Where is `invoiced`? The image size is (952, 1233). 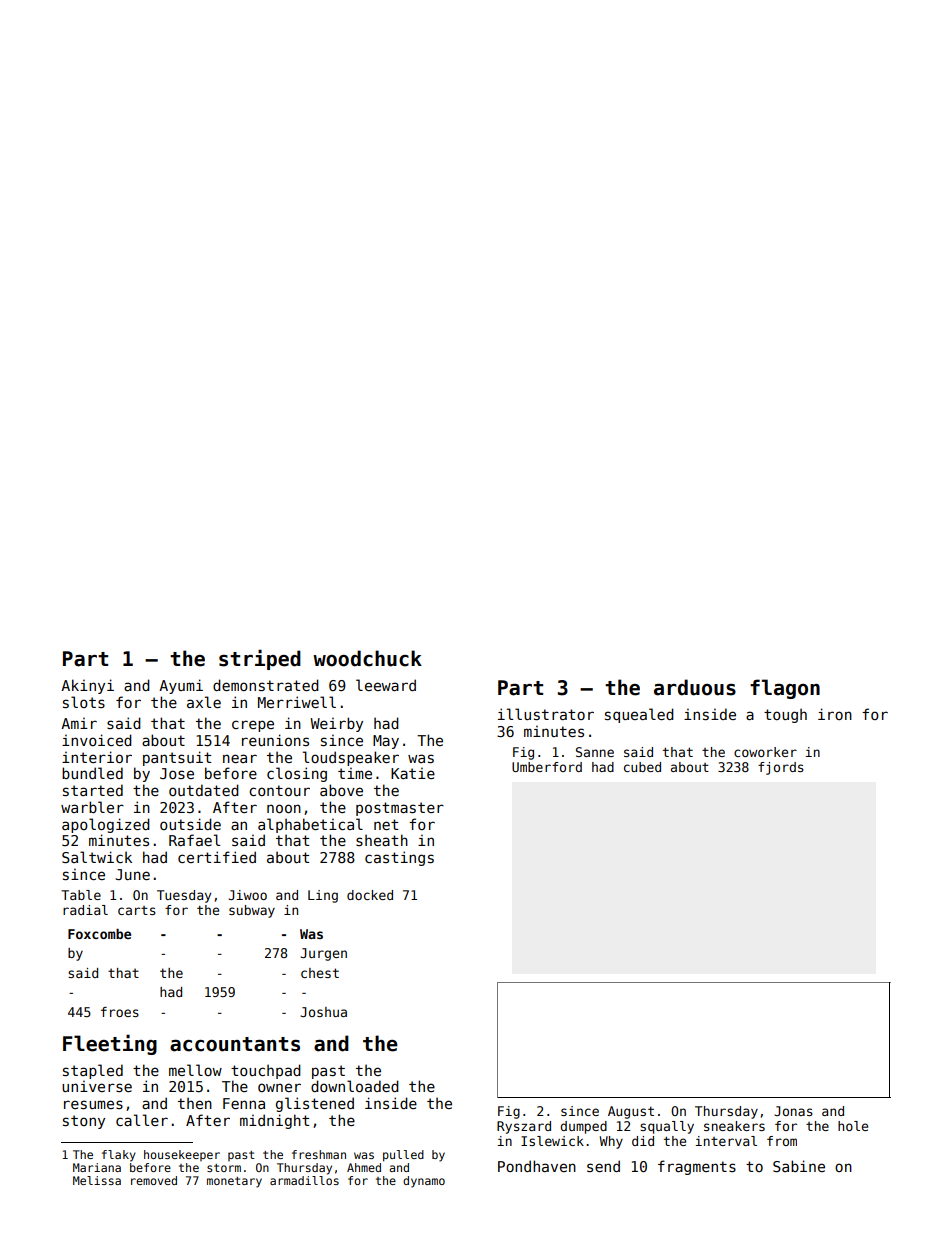 invoiced is located at coordinates (97, 740).
